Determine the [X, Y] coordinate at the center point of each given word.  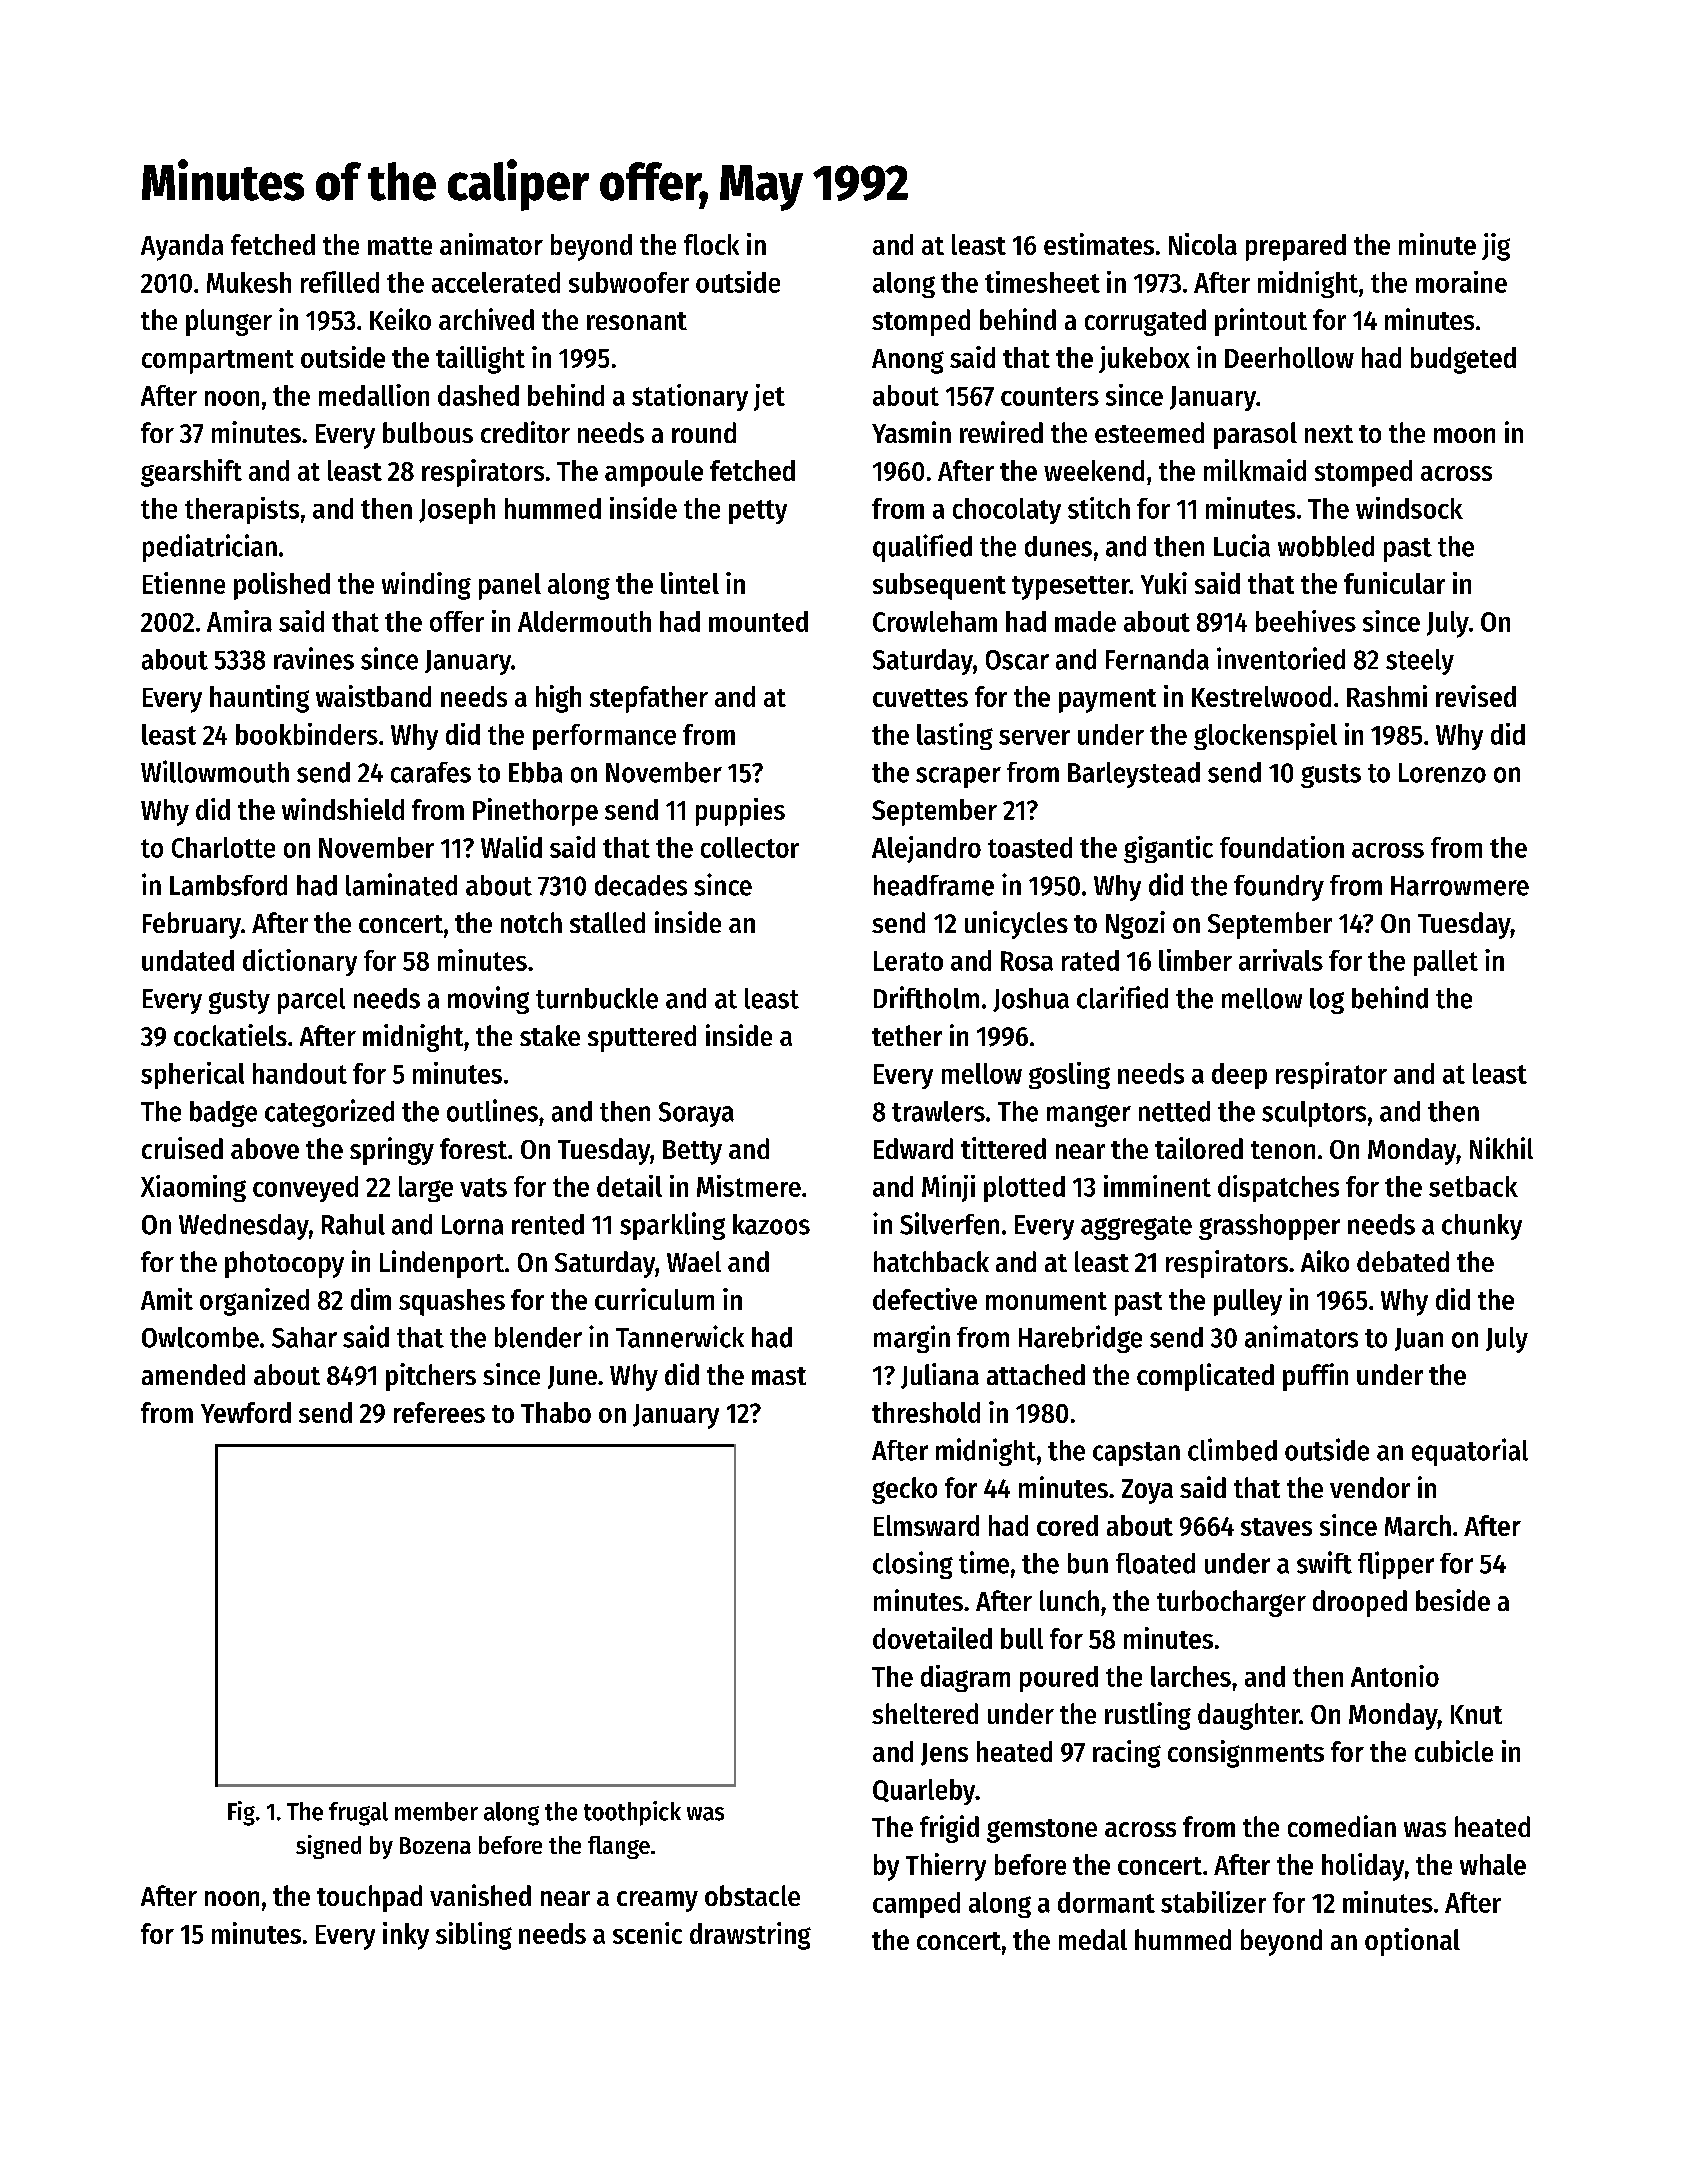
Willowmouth [215, 771]
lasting [955, 736]
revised [1476, 696]
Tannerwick [680, 1336]
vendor [1370, 1487]
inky [406, 1936]
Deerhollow [1289, 357]
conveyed [305, 1189]
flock [711, 244]
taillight [480, 360]
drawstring [750, 1936]
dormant [1106, 1902]
